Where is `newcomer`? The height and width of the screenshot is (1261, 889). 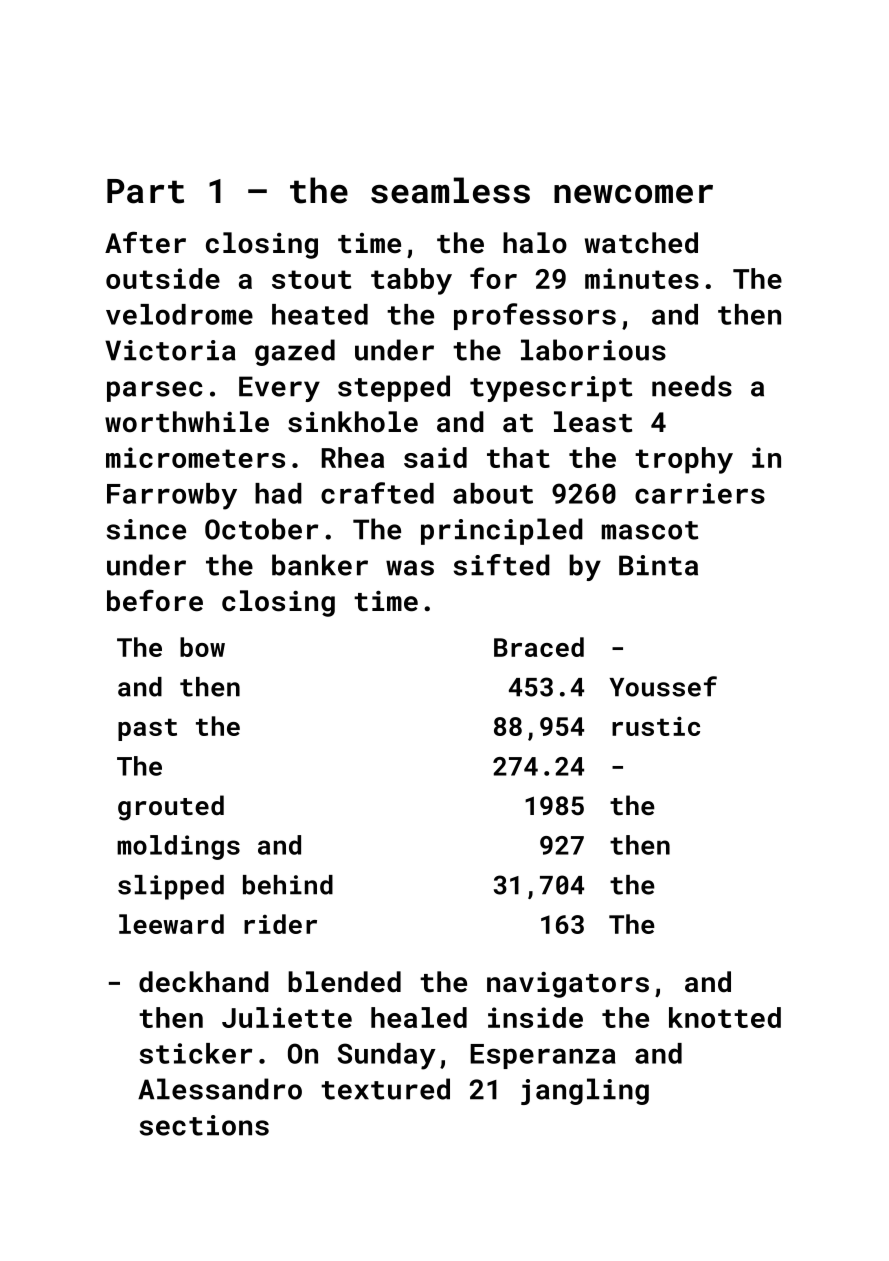 newcomer is located at coordinates (633, 194).
